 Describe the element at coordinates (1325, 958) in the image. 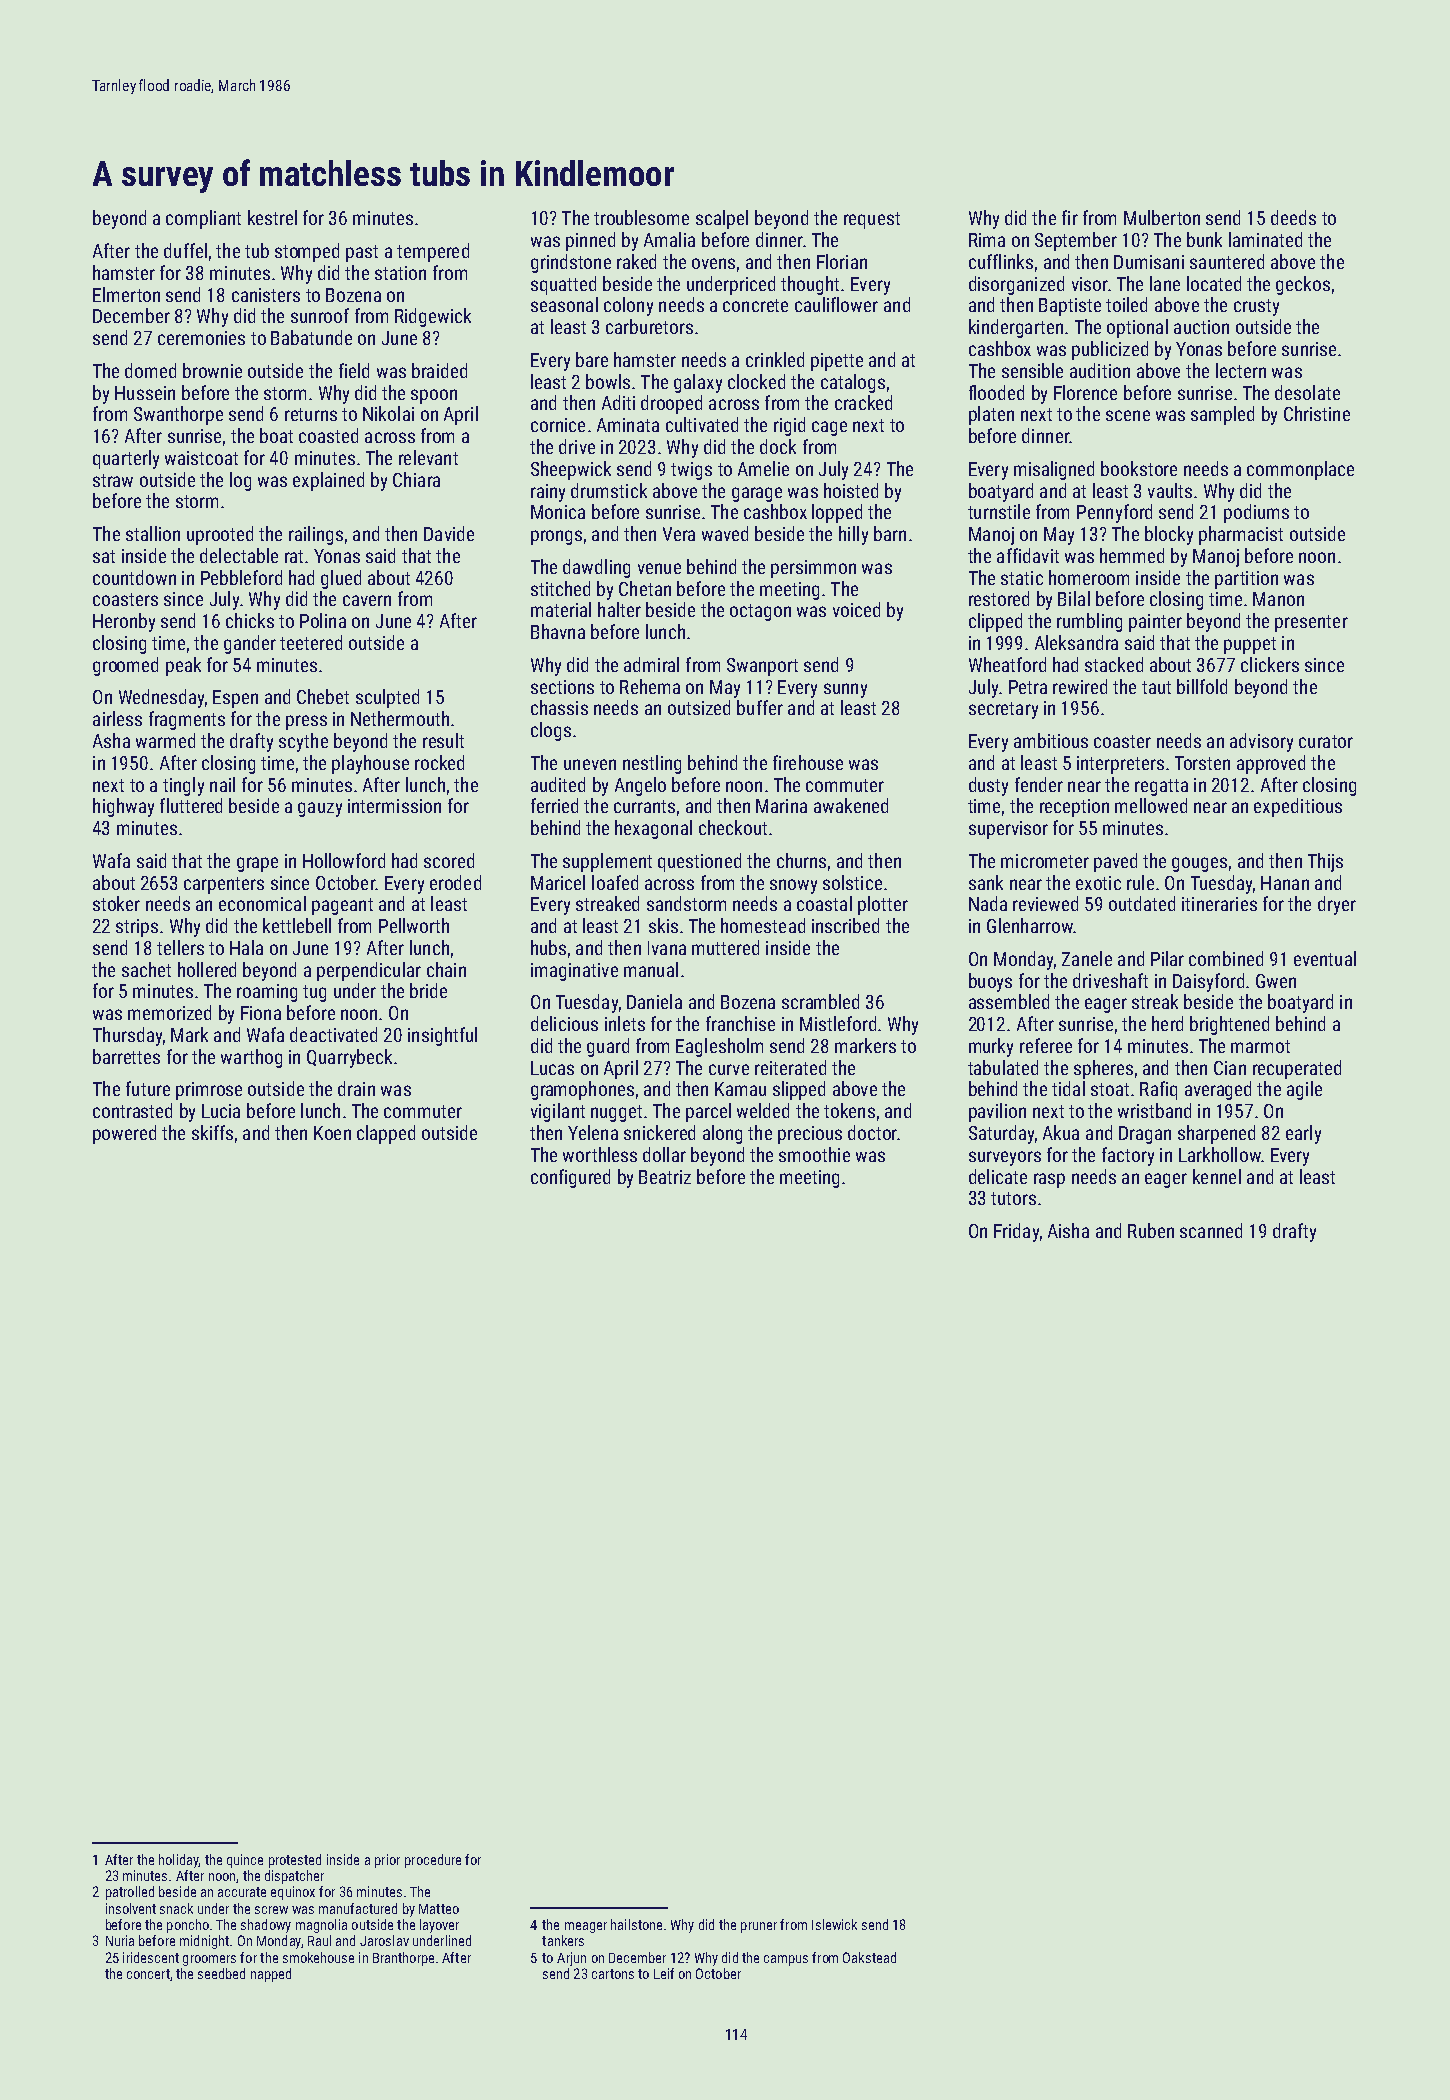

I see `eventual` at that location.
